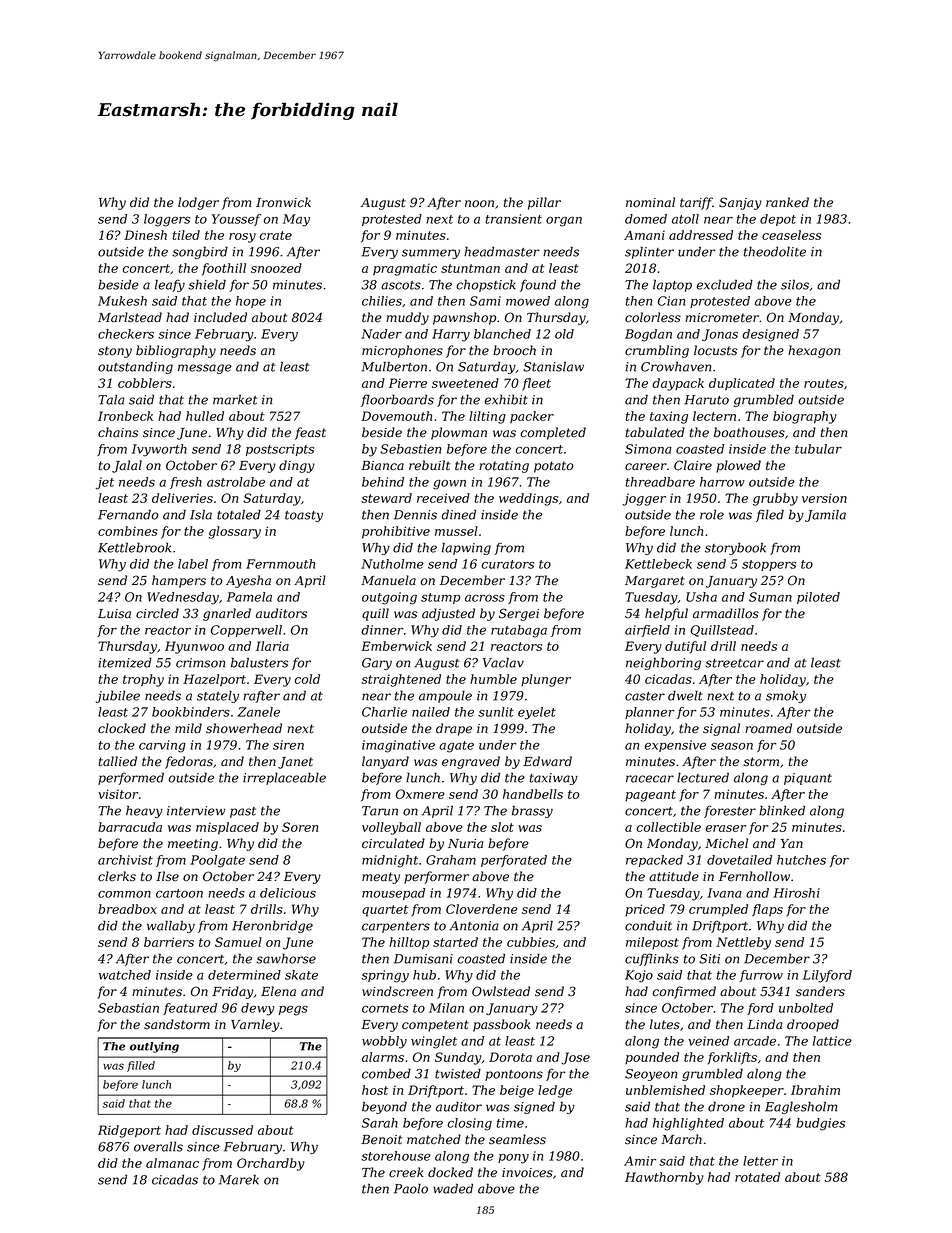 The width and height of the screenshot is (952, 1233). What do you see at coordinates (304, 516) in the screenshot?
I see `toasty` at bounding box center [304, 516].
